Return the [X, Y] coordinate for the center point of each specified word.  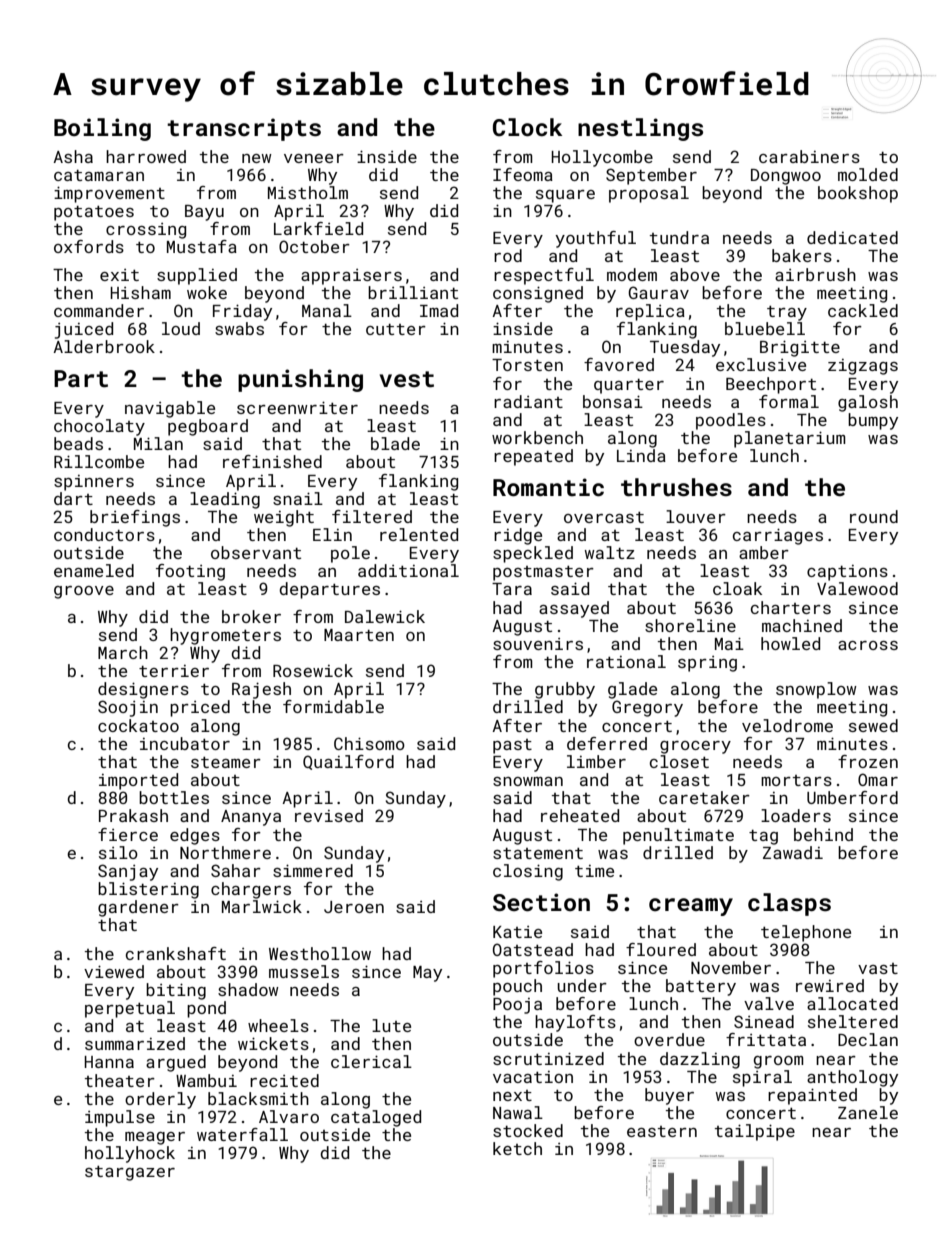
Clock [527, 127]
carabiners [809, 156]
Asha [73, 156]
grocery [695, 747]
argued [176, 1063]
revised [329, 815]
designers [143, 690]
